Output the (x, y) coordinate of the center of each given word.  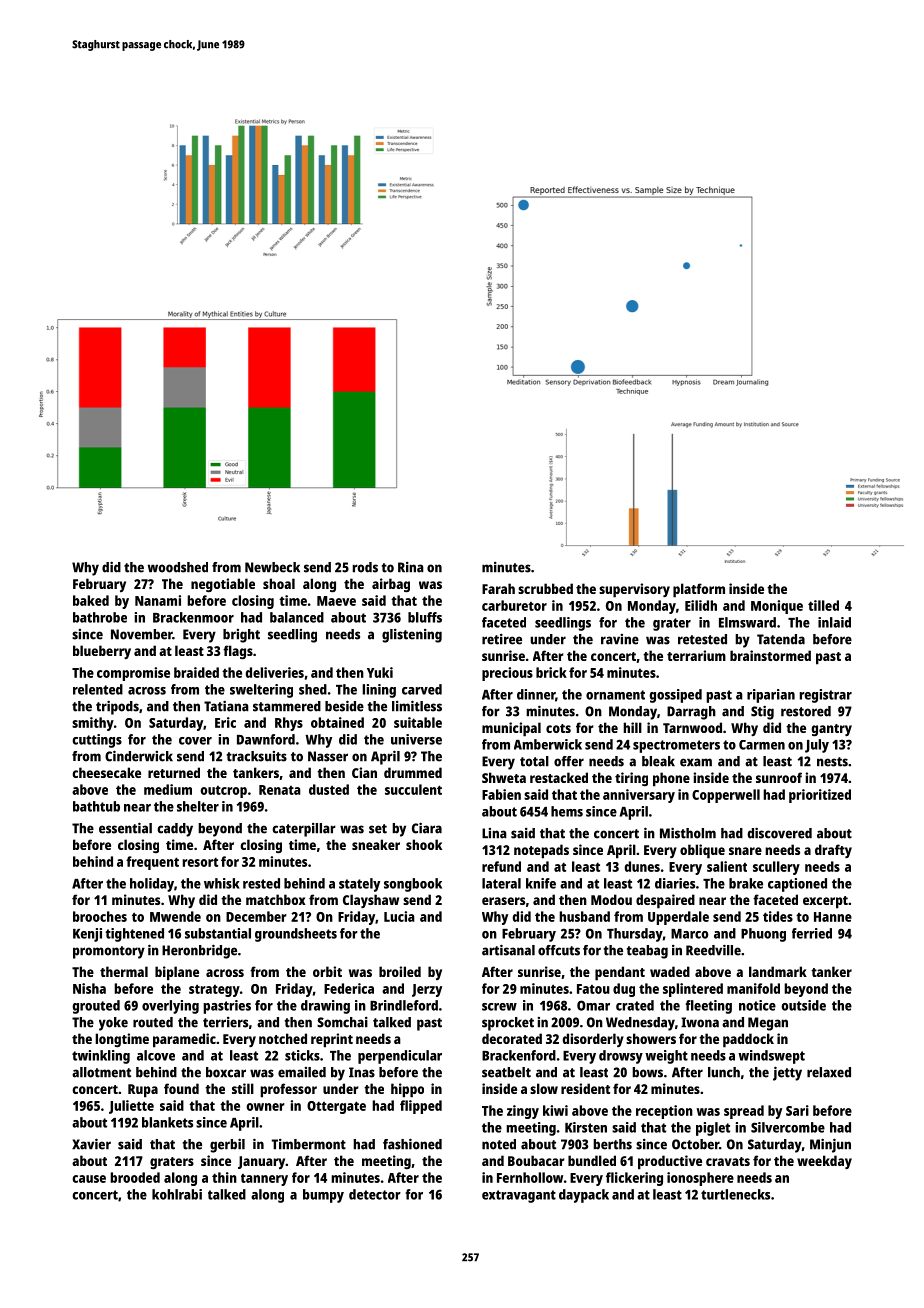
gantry (831, 730)
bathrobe (100, 617)
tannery (264, 1180)
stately (359, 885)
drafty (833, 851)
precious (507, 674)
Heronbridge (199, 951)
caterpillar (304, 830)
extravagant (519, 1196)
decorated (512, 1038)
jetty (787, 1073)
